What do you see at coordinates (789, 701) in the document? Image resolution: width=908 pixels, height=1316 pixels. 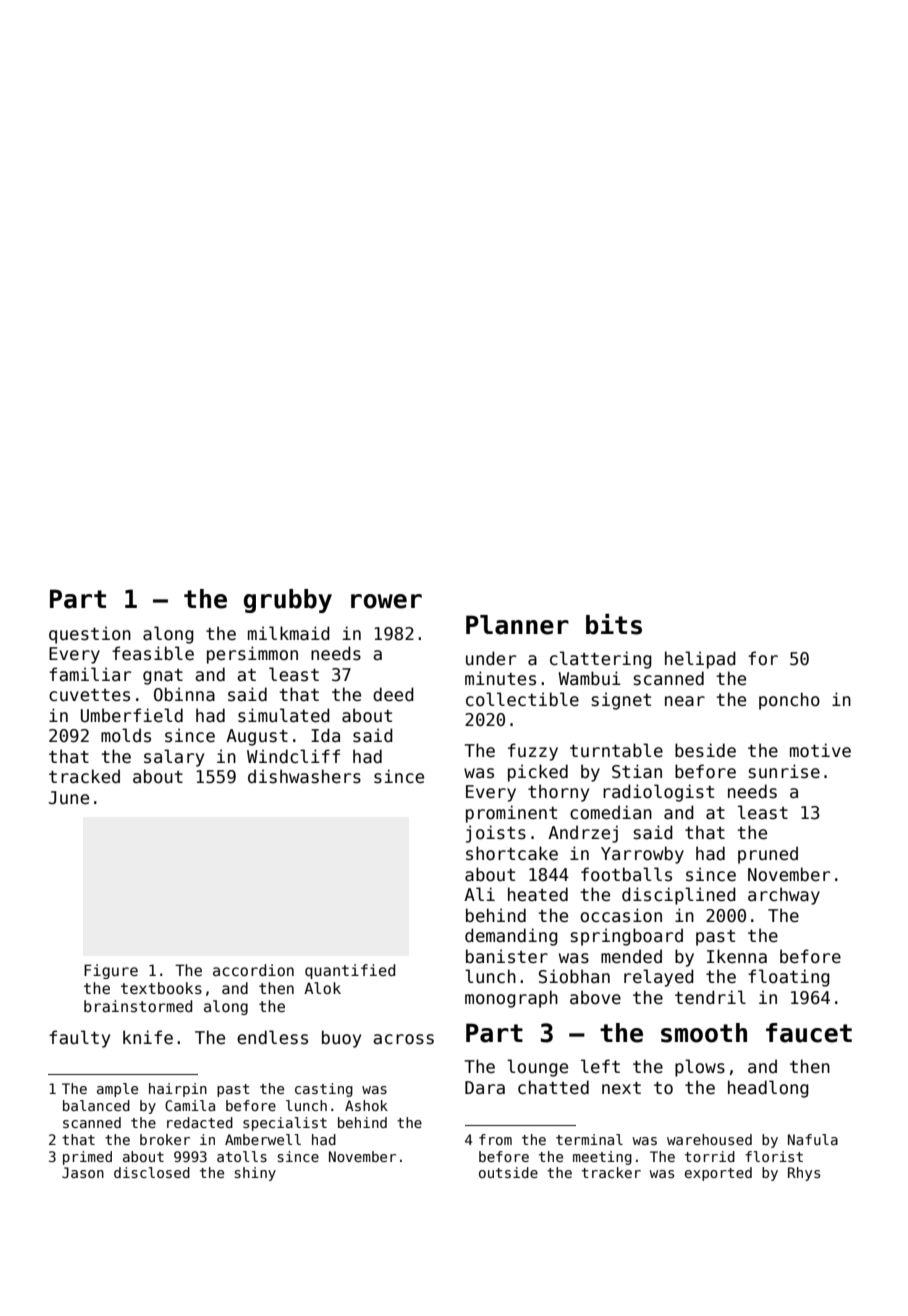 I see `poncho` at bounding box center [789, 701].
